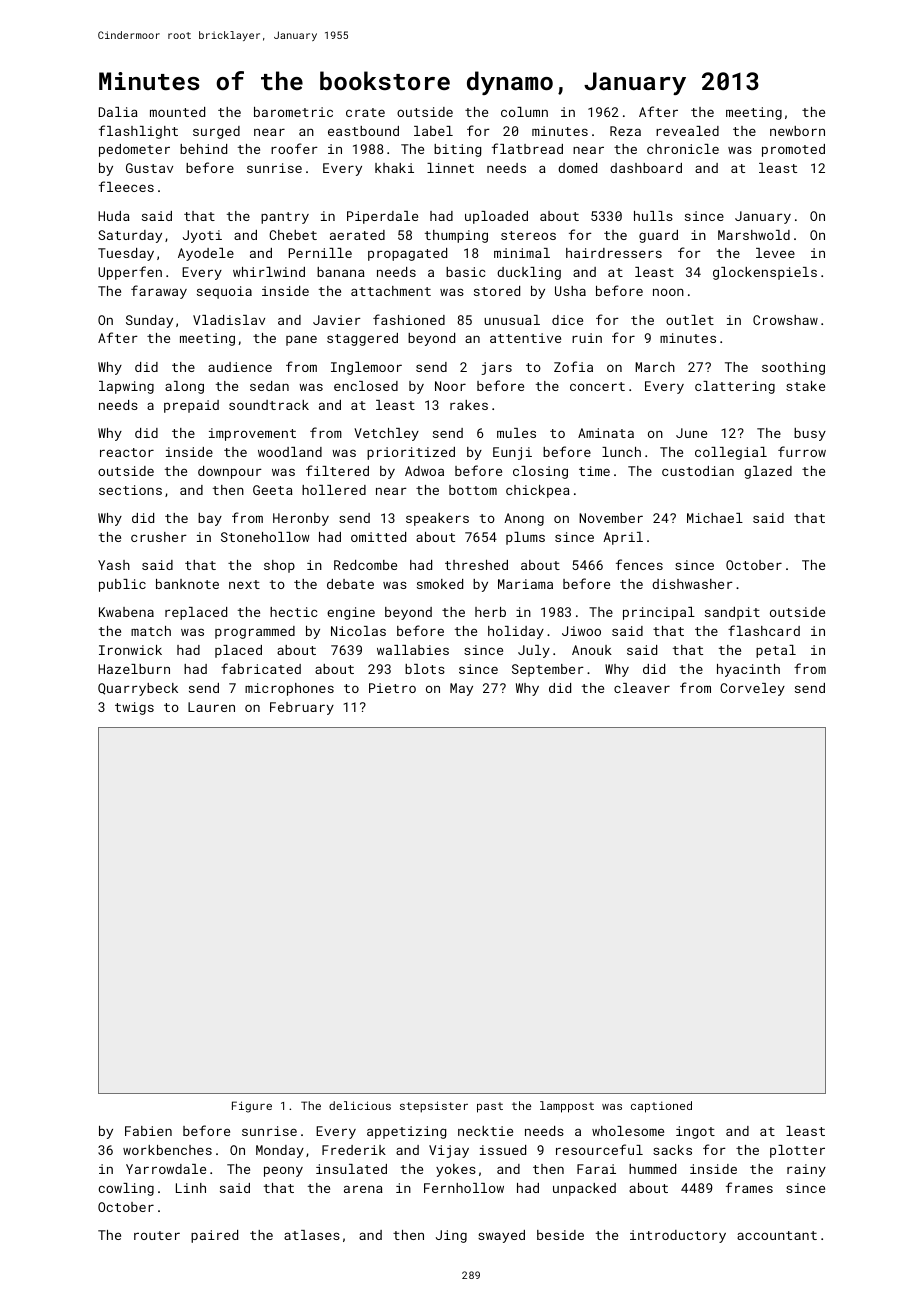  I want to click on Gustav, so click(149, 168).
